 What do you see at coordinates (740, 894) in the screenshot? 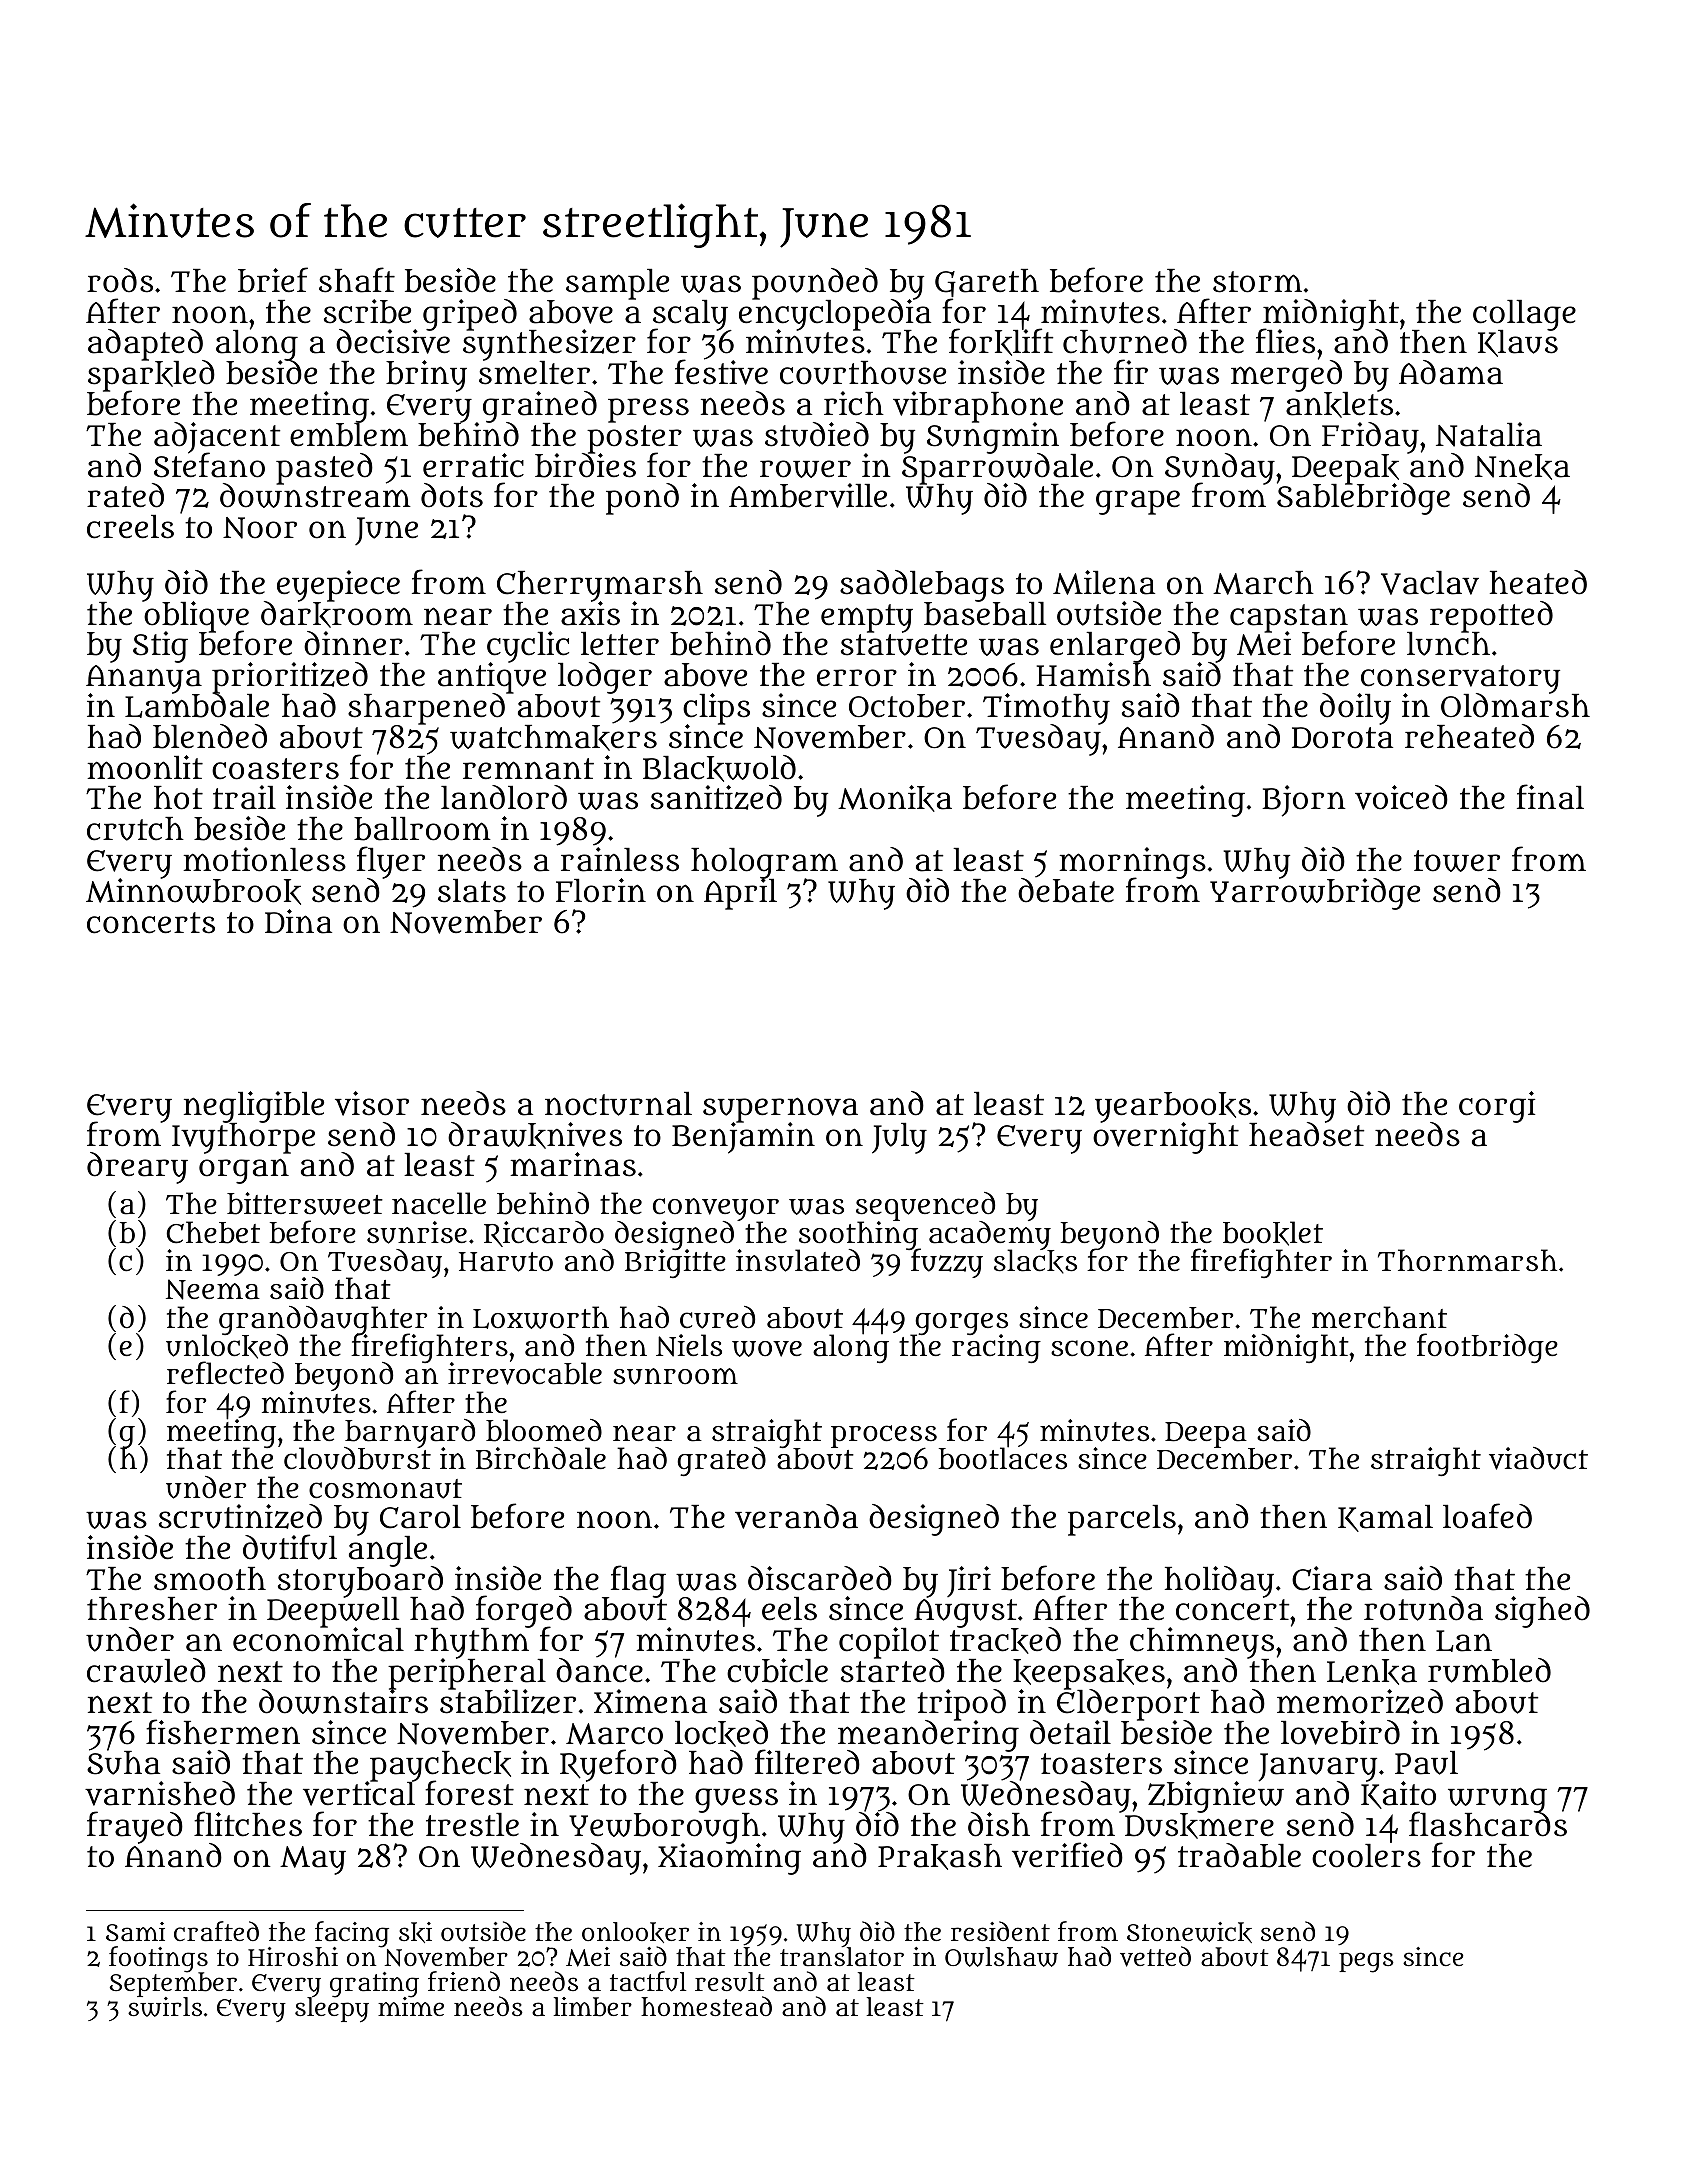
I see `April` at bounding box center [740, 894].
